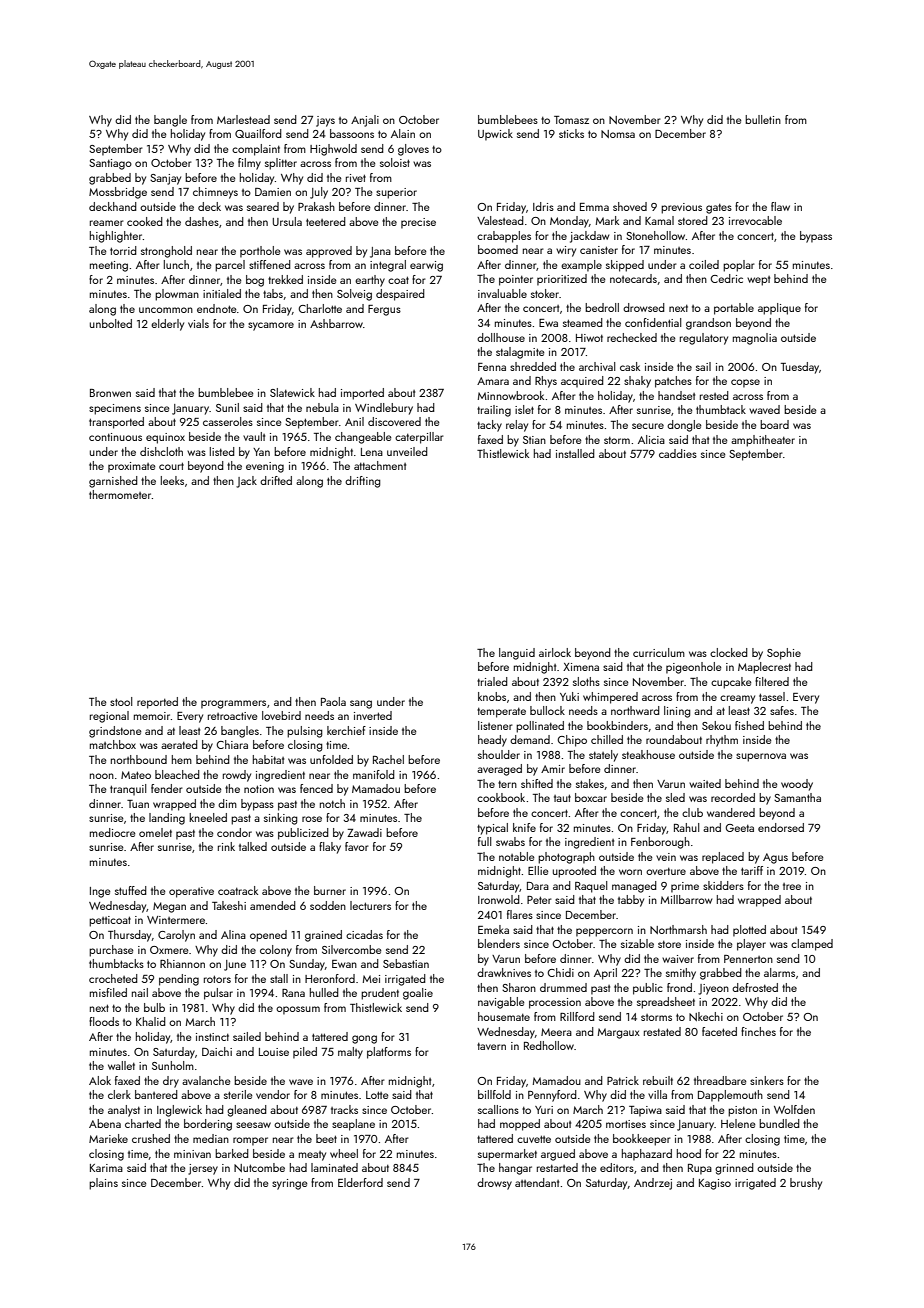 The width and height of the screenshot is (924, 1308). I want to click on attendant, so click(537, 1182).
